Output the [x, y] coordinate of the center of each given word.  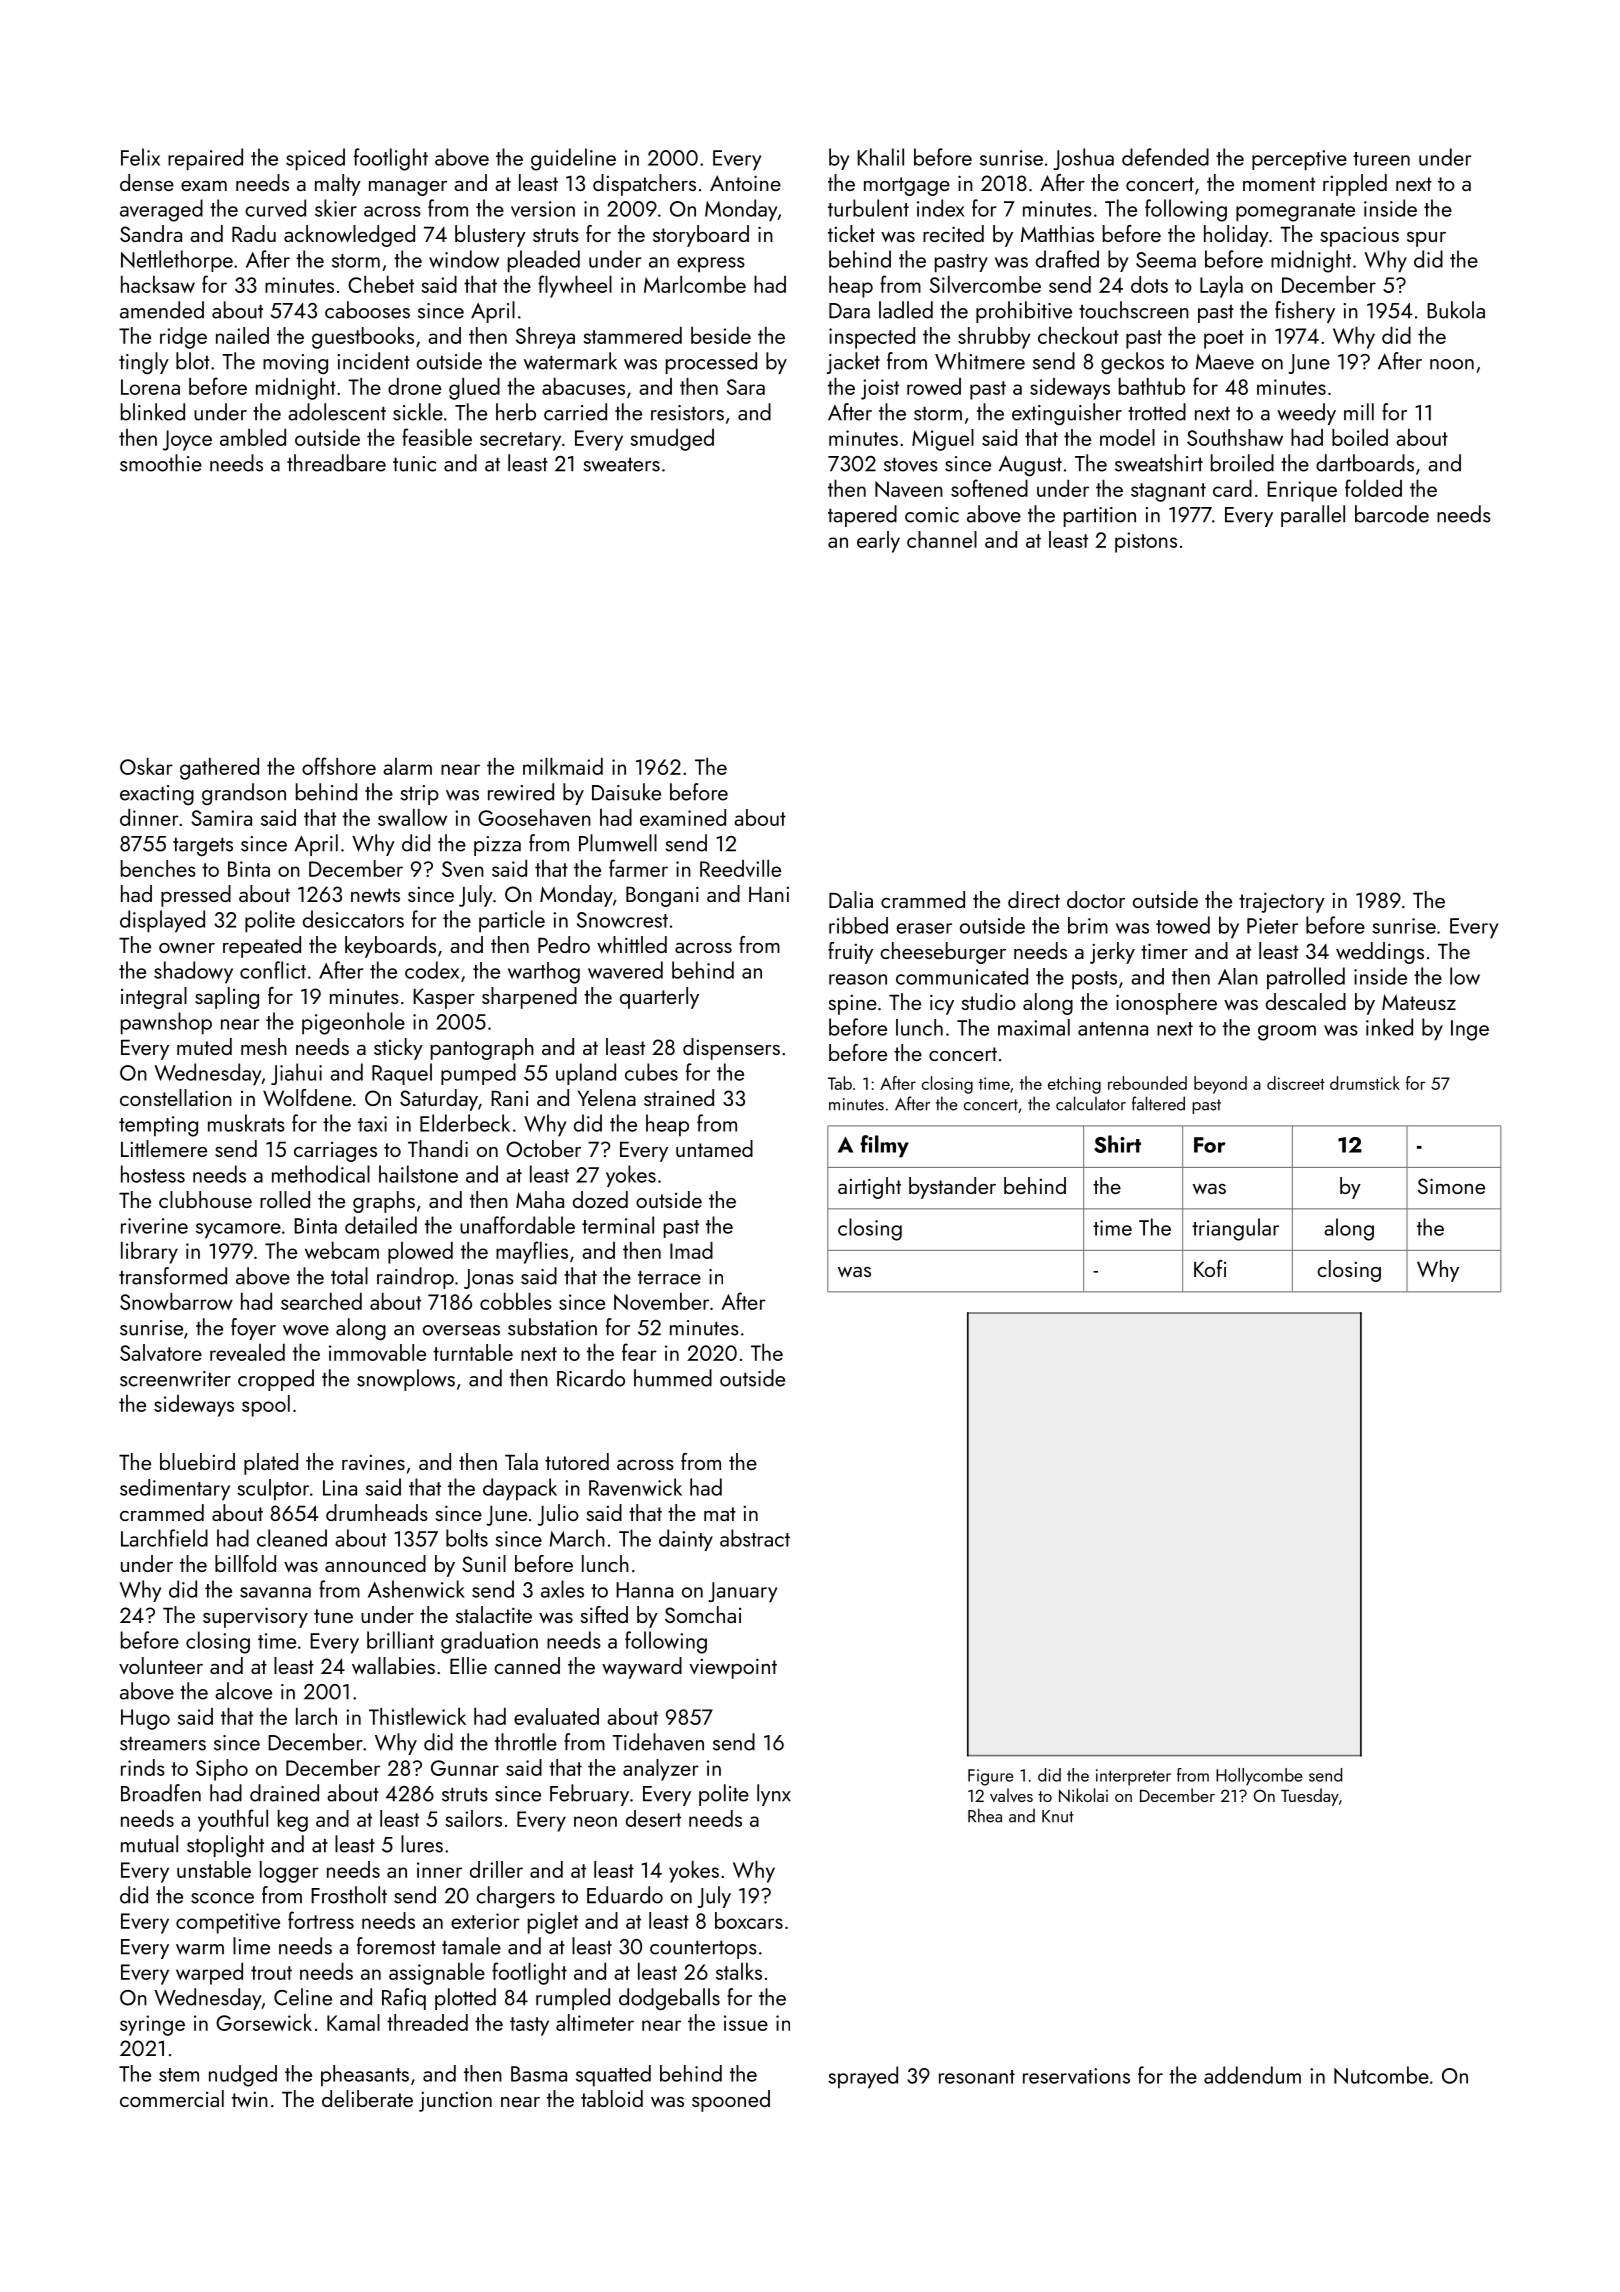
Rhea [985, 1815]
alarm [407, 766]
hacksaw [158, 284]
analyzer [661, 1770]
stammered [632, 335]
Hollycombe [1259, 1777]
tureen [1381, 159]
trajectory [1282, 902]
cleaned [292, 1538]
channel [942, 539]
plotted [465, 1999]
